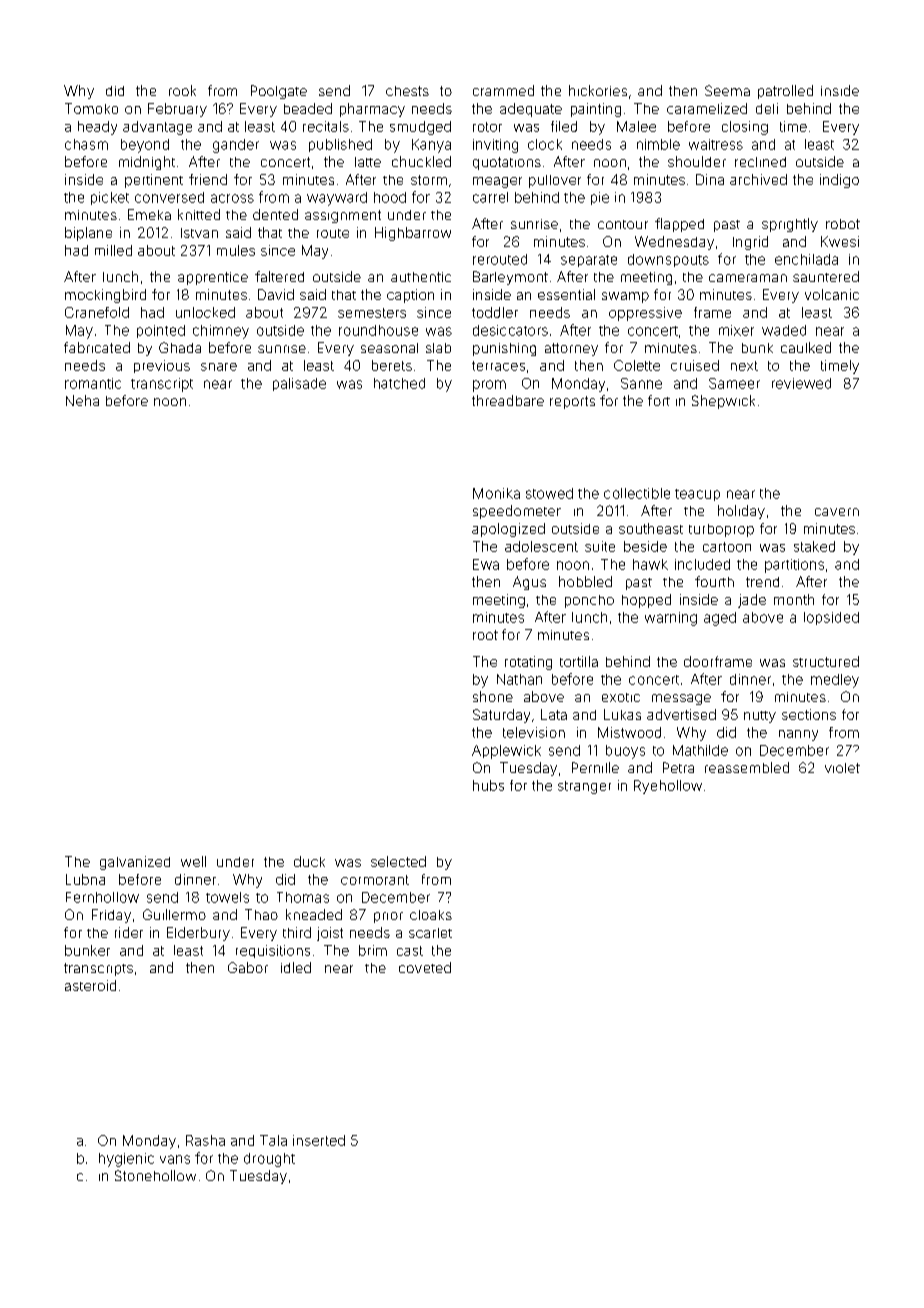  I want to click on suite, so click(600, 546).
